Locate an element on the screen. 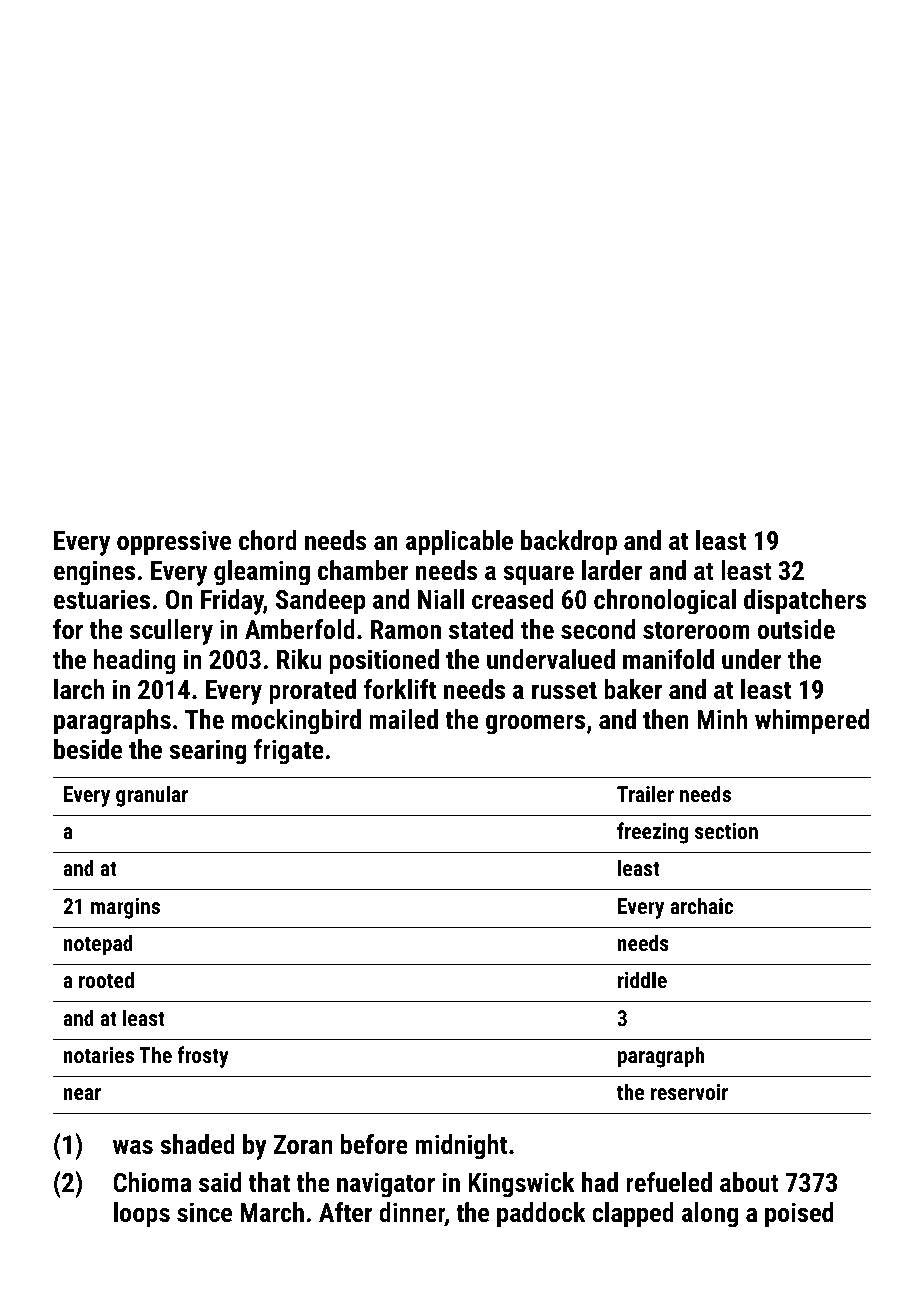  rooted is located at coordinates (106, 979).
